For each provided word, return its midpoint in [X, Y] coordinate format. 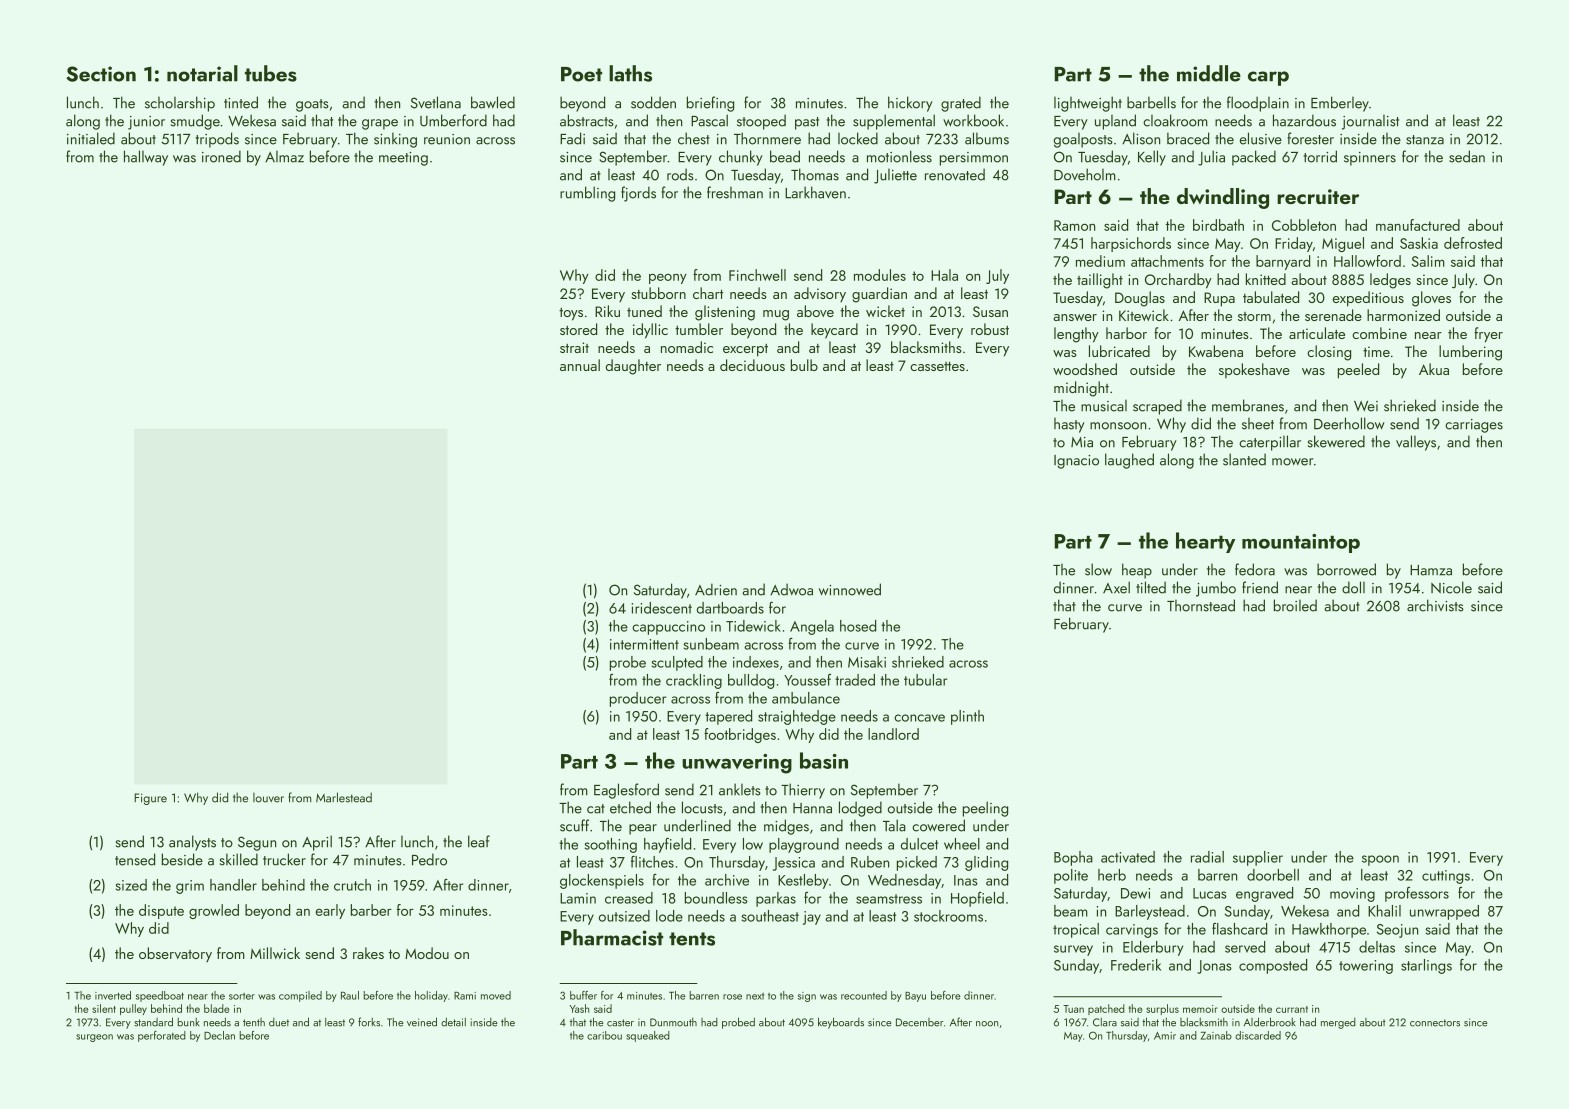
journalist [1370, 122]
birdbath [1218, 225]
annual [580, 365]
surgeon [94, 1038]
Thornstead [1201, 605]
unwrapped [1444, 912]
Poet [581, 74]
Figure [150, 799]
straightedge [797, 717]
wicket [885, 311]
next [755, 996]
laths [630, 73]
